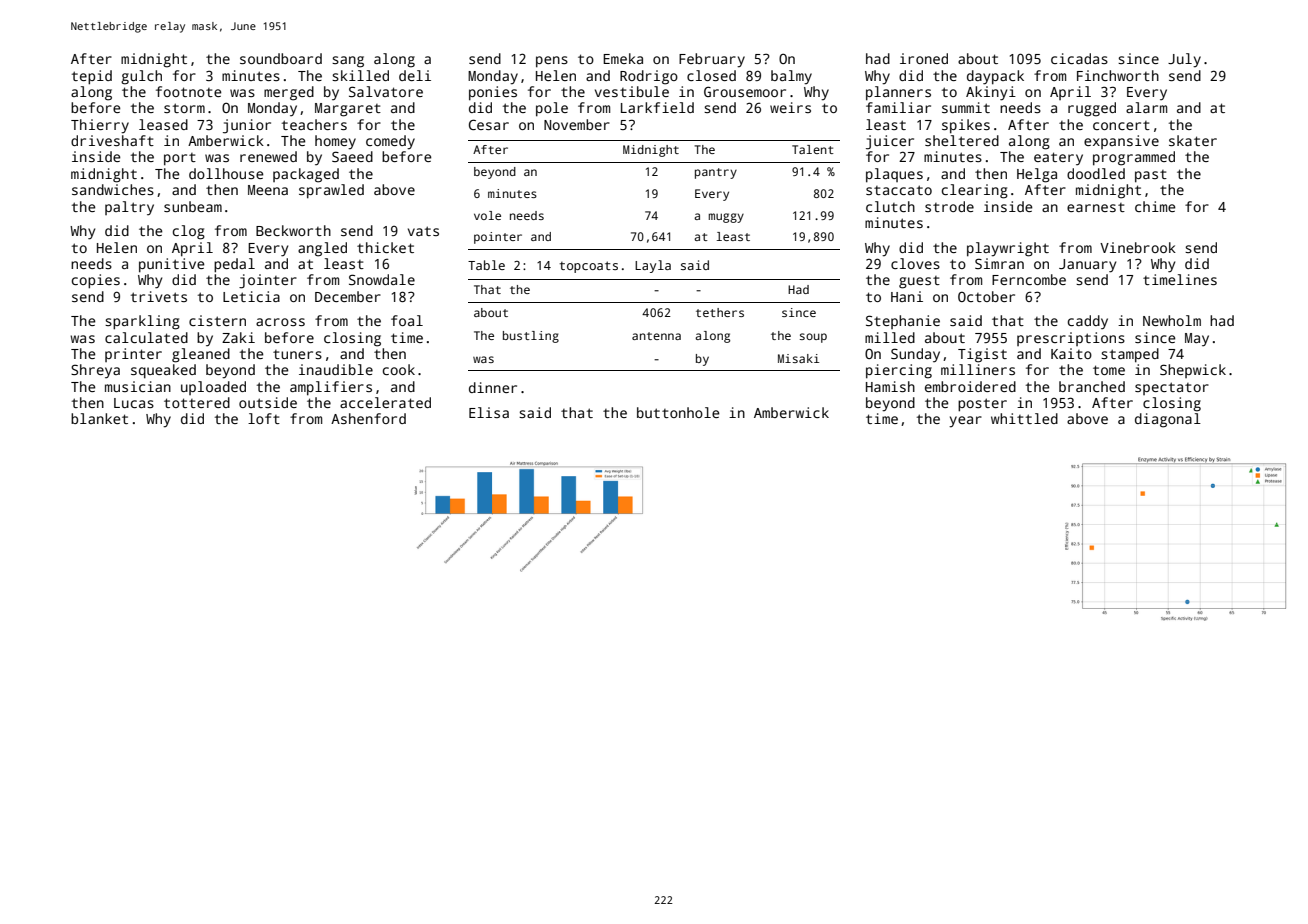 This screenshot has height=924, width=1308. I want to click on calculated, so click(146, 337).
